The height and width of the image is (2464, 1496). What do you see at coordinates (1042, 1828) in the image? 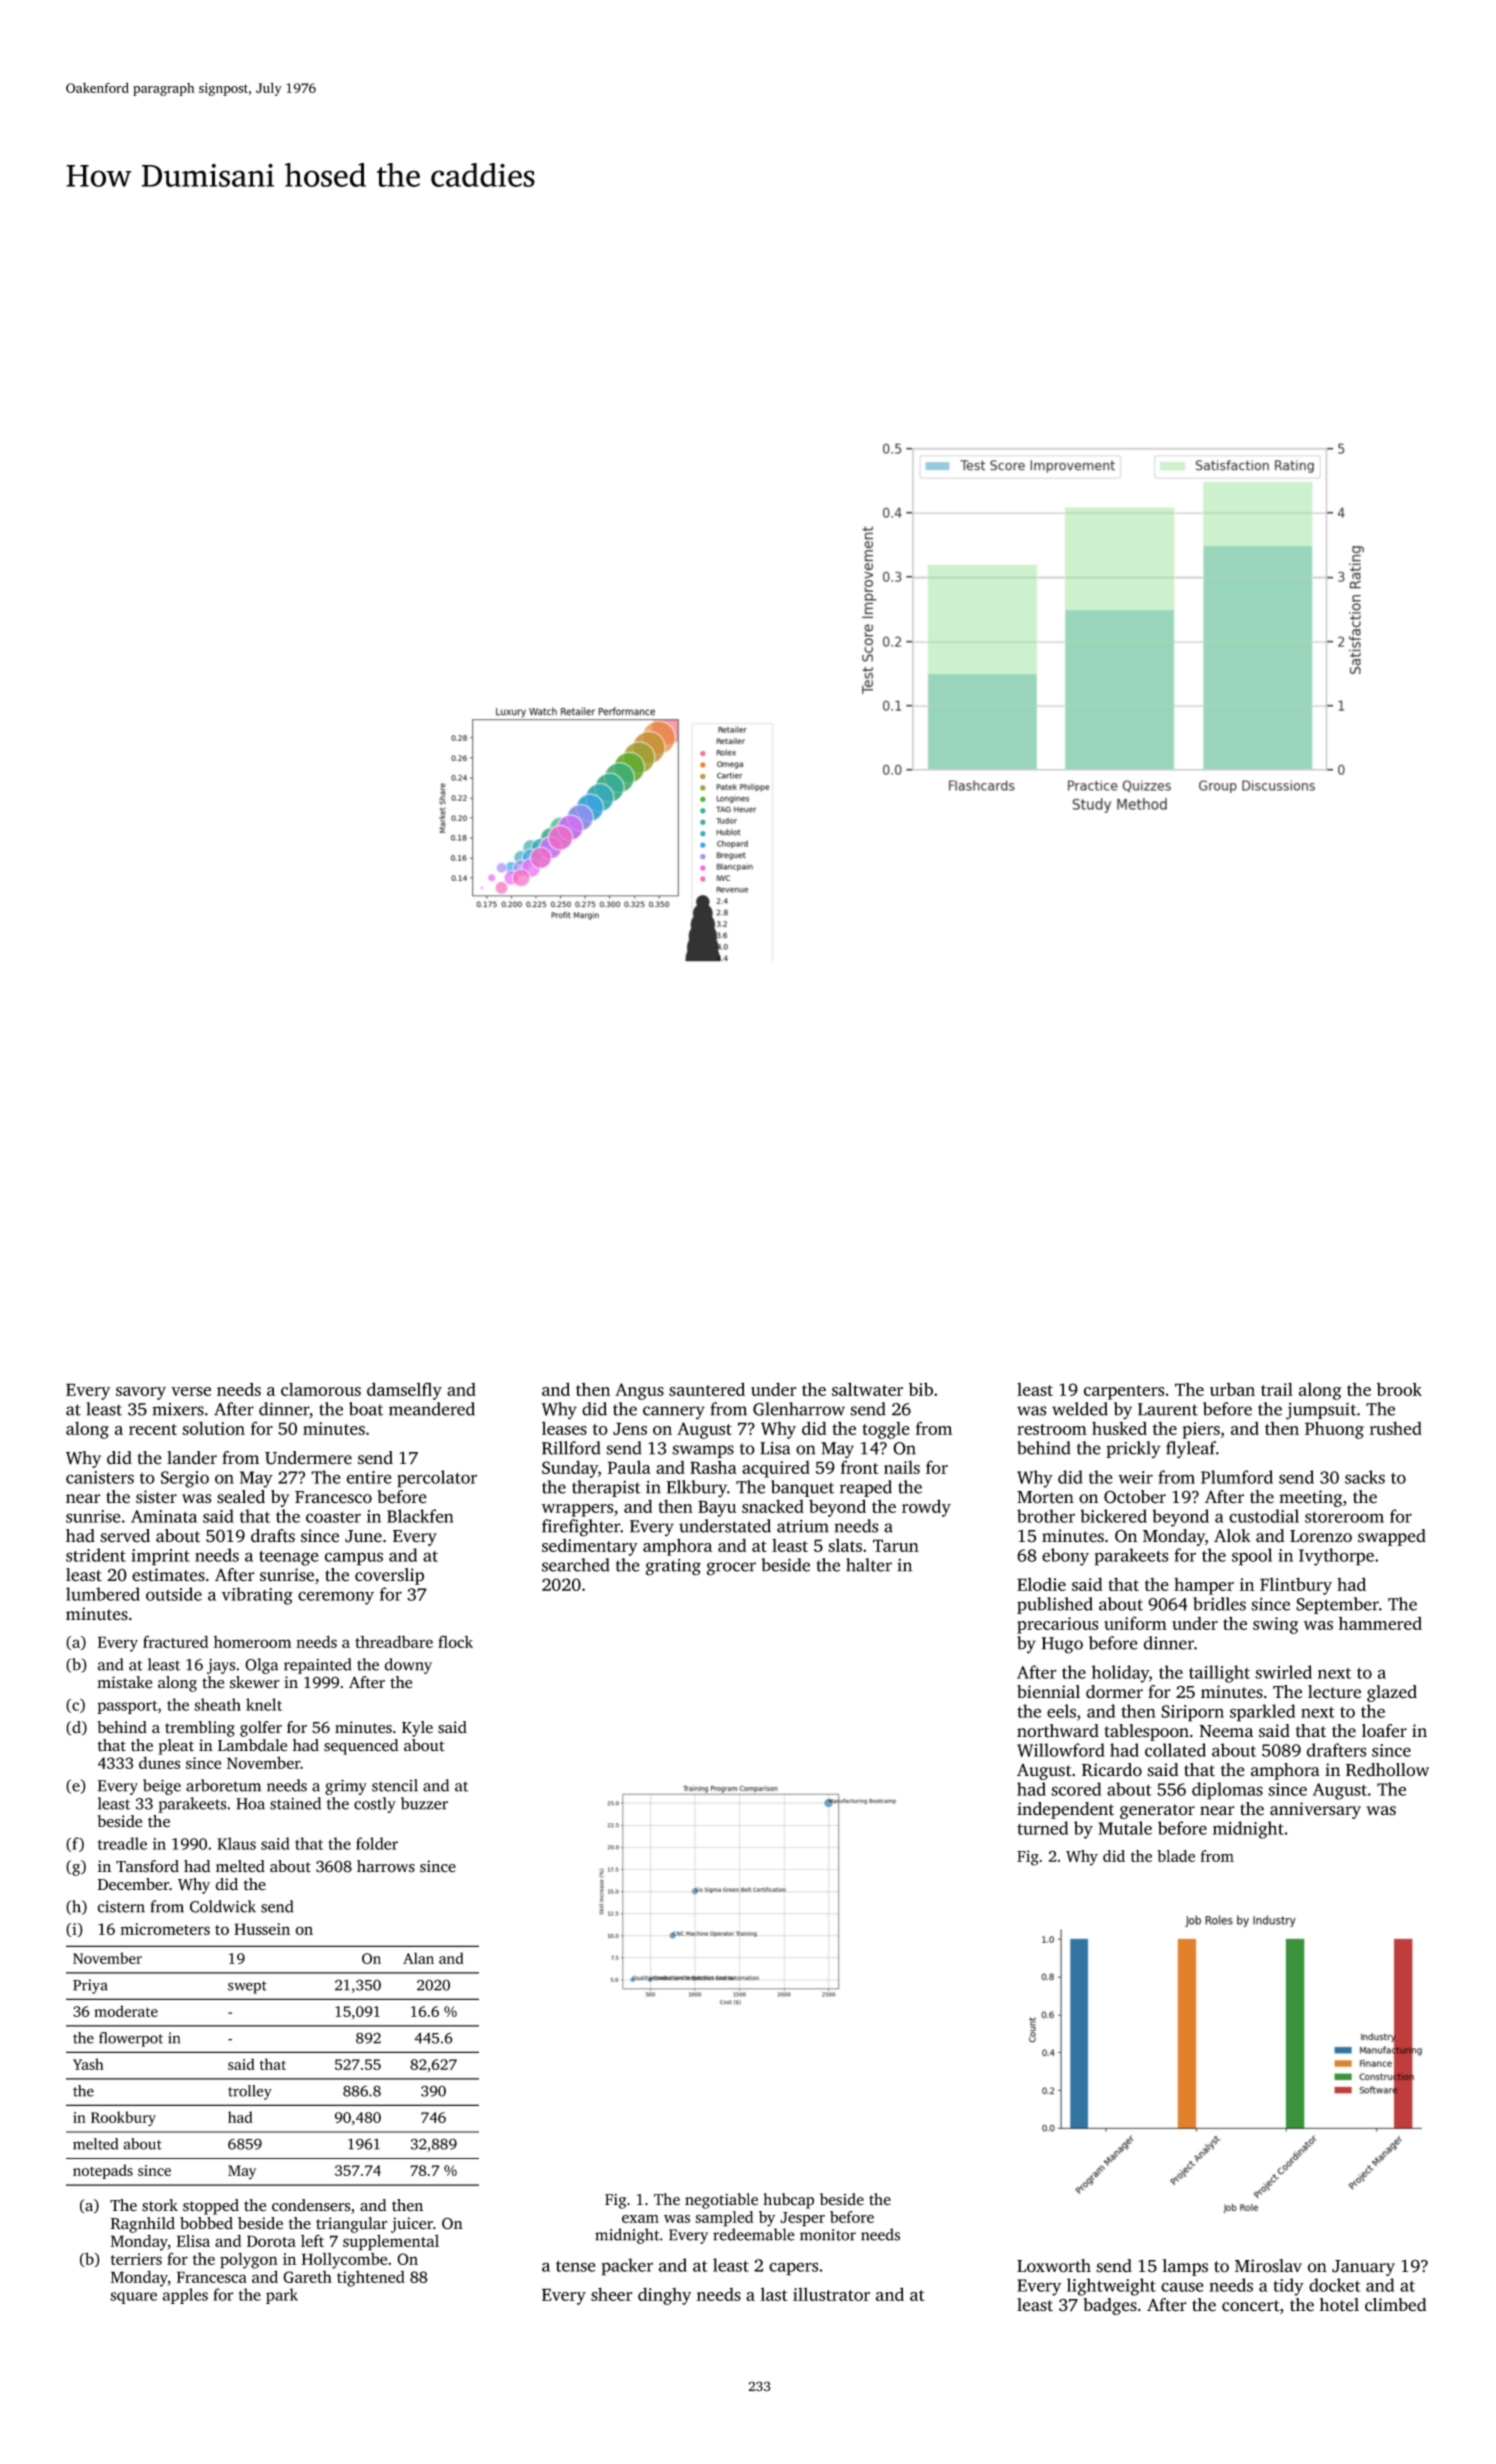
I see `turned` at bounding box center [1042, 1828].
